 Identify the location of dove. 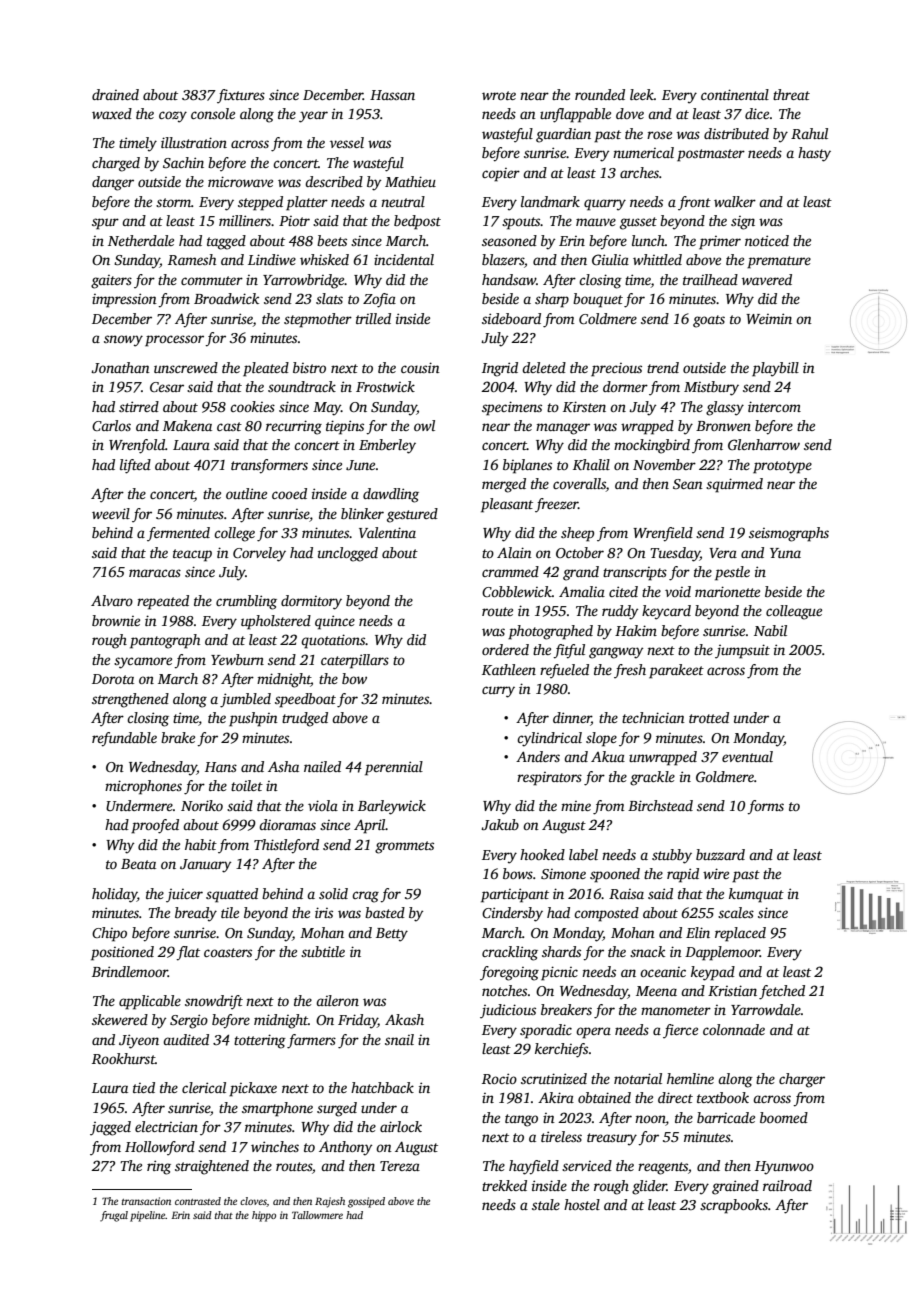
(630, 113).
